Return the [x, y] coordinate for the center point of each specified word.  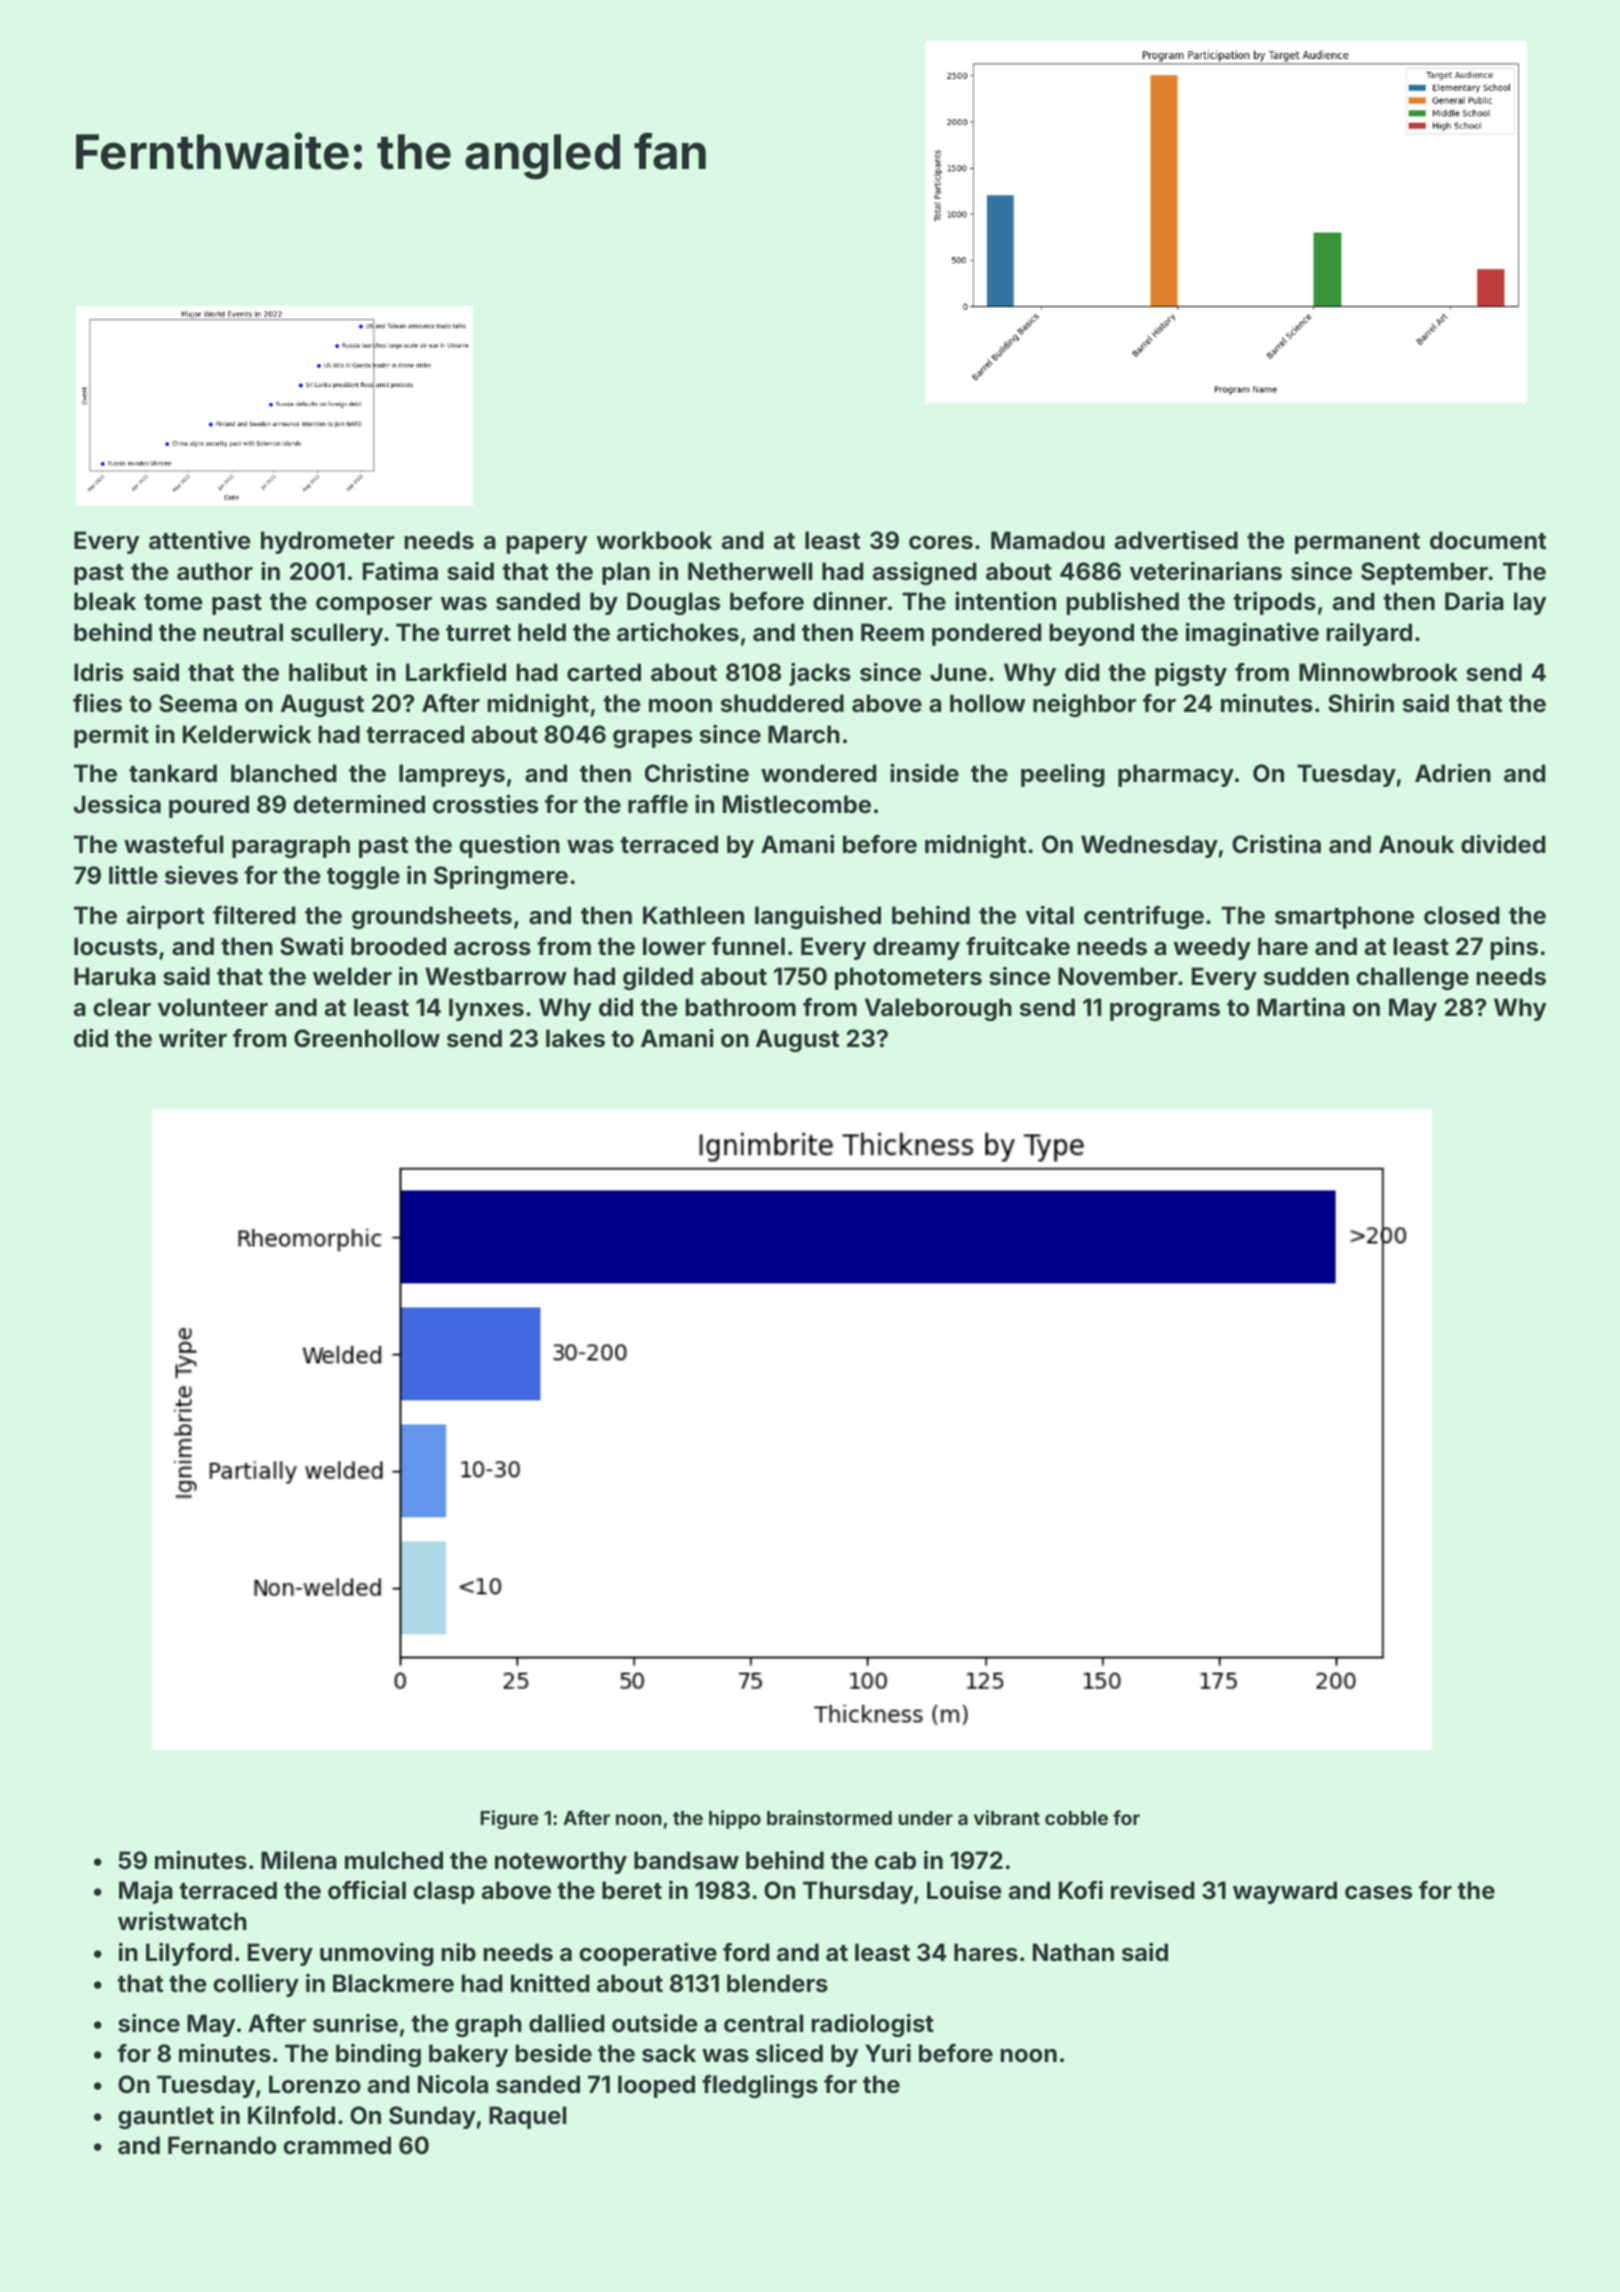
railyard [1369, 634]
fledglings [760, 2086]
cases [1378, 1893]
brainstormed [829, 1817]
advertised [1176, 540]
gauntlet [166, 2117]
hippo [735, 1819]
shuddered [782, 703]
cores [941, 543]
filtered [254, 915]
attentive [200, 540]
